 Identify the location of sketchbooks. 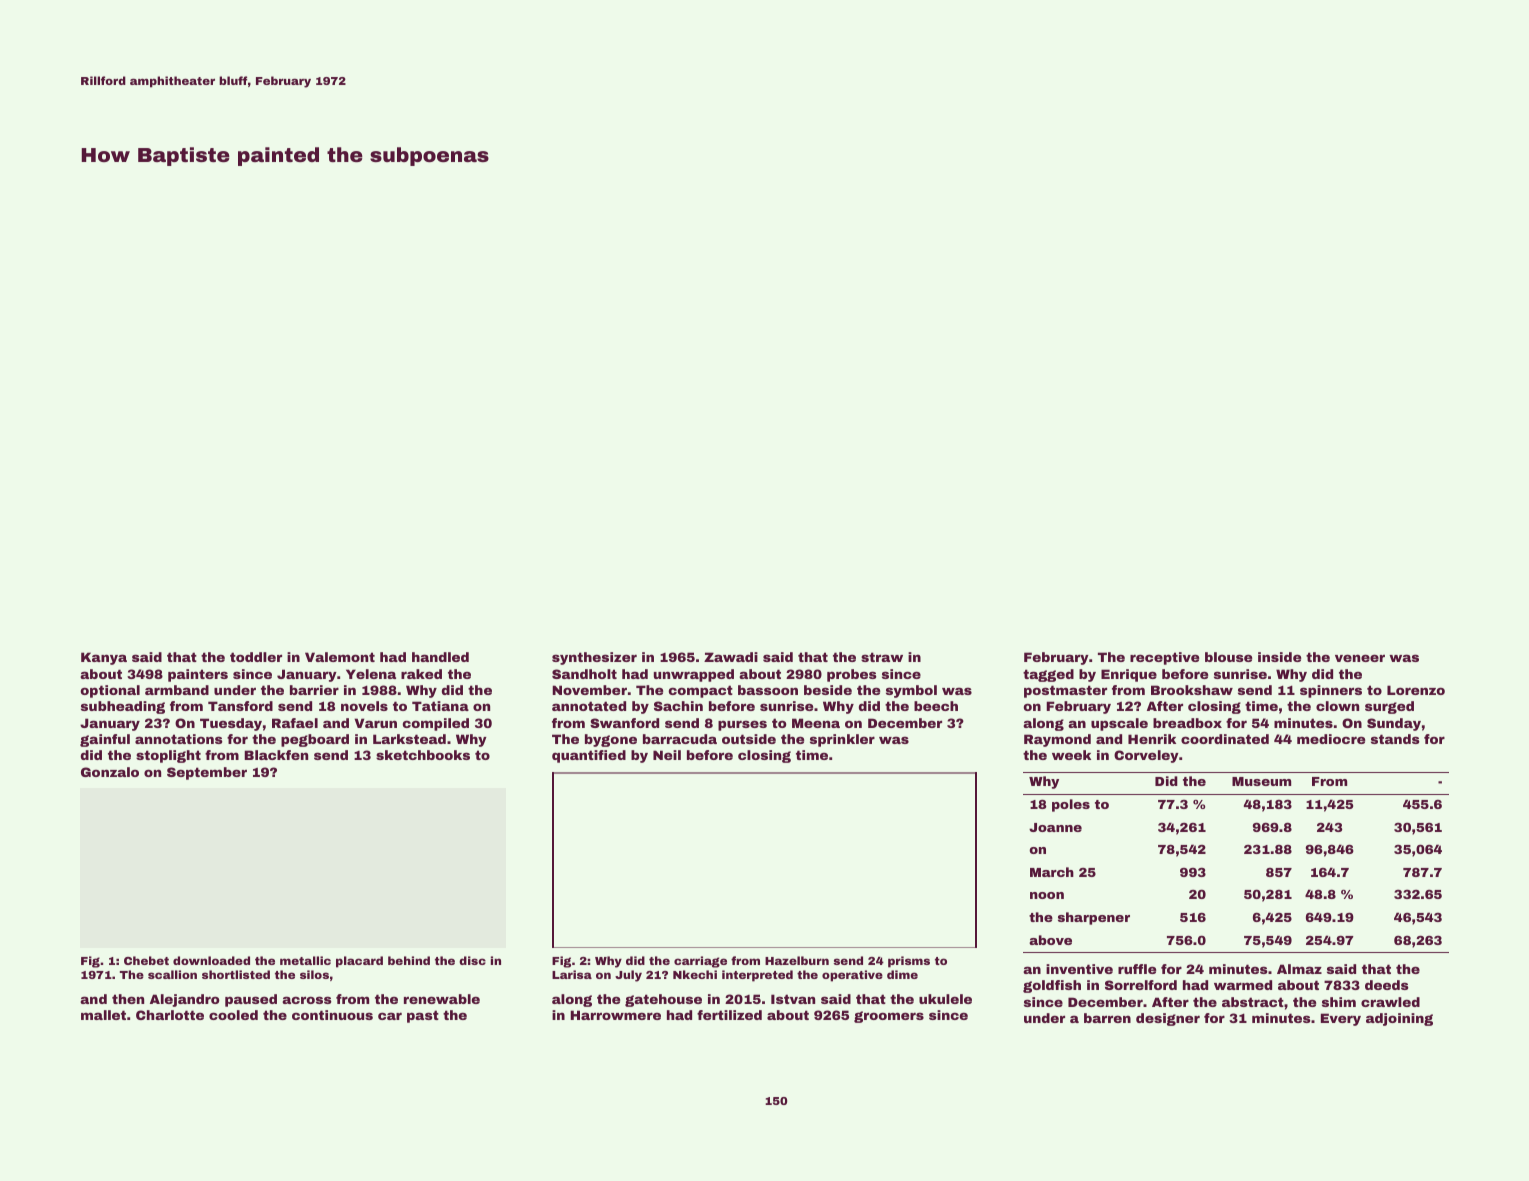
(423, 755).
